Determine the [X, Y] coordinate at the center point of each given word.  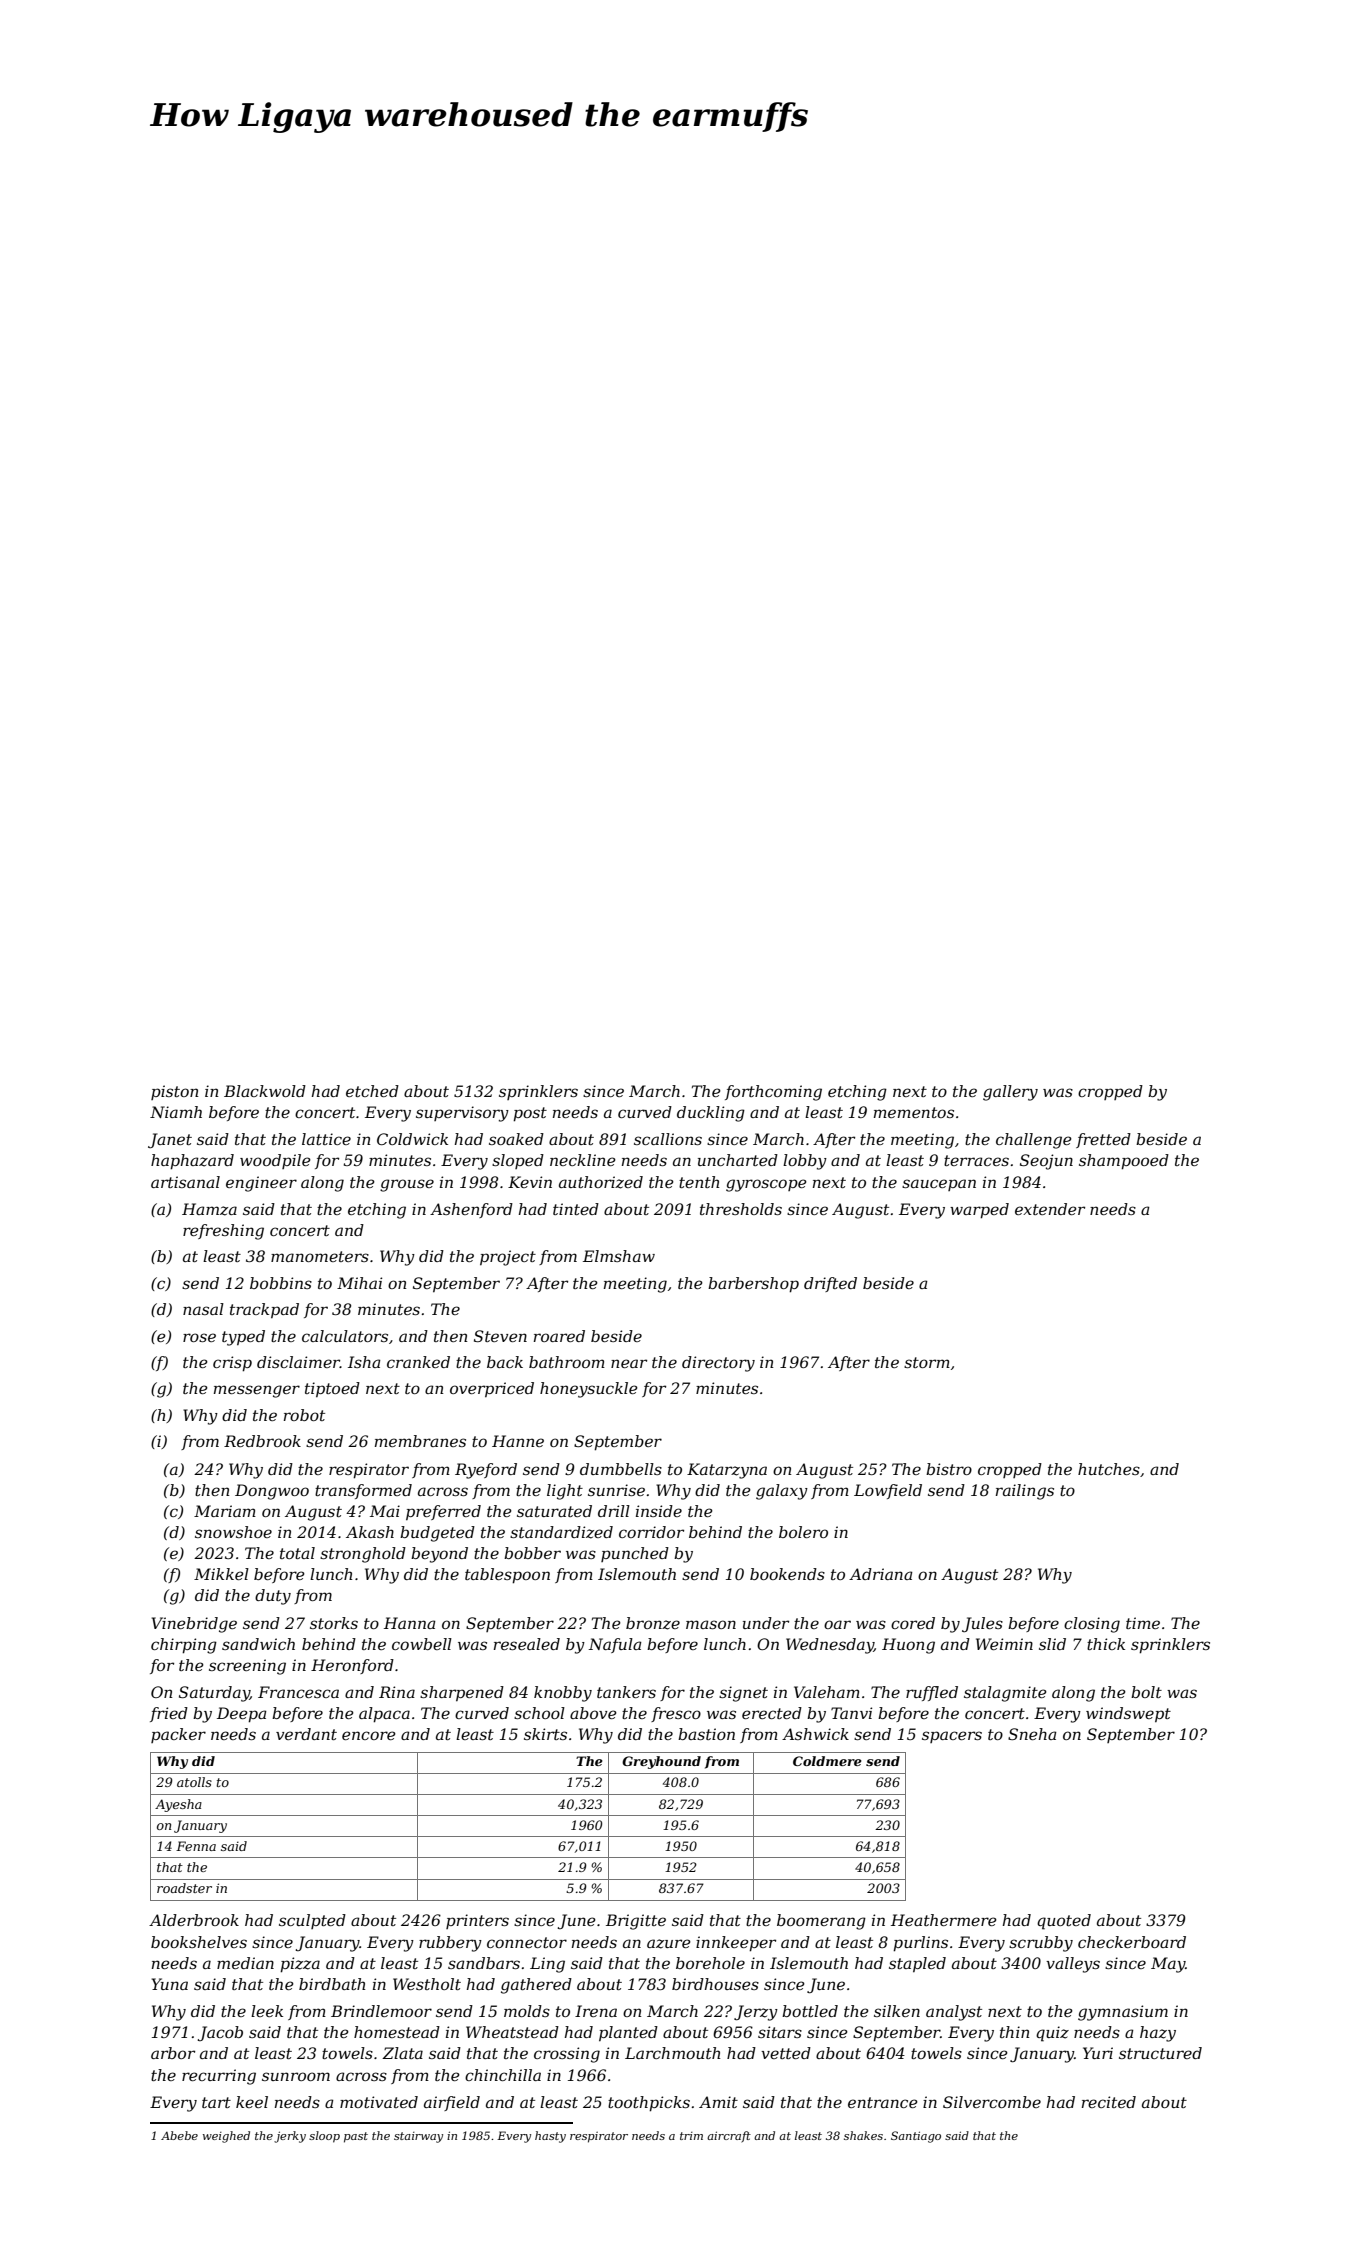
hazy [1158, 2034]
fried [169, 1714]
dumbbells [621, 1469]
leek [267, 2011]
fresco [676, 1714]
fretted [1103, 1140]
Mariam [225, 1511]
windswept [1128, 1714]
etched [372, 1091]
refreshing [223, 1232]
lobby [805, 1162]
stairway [418, 2137]
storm [927, 1362]
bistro [949, 1469]
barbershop [753, 1285]
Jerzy [756, 2013]
